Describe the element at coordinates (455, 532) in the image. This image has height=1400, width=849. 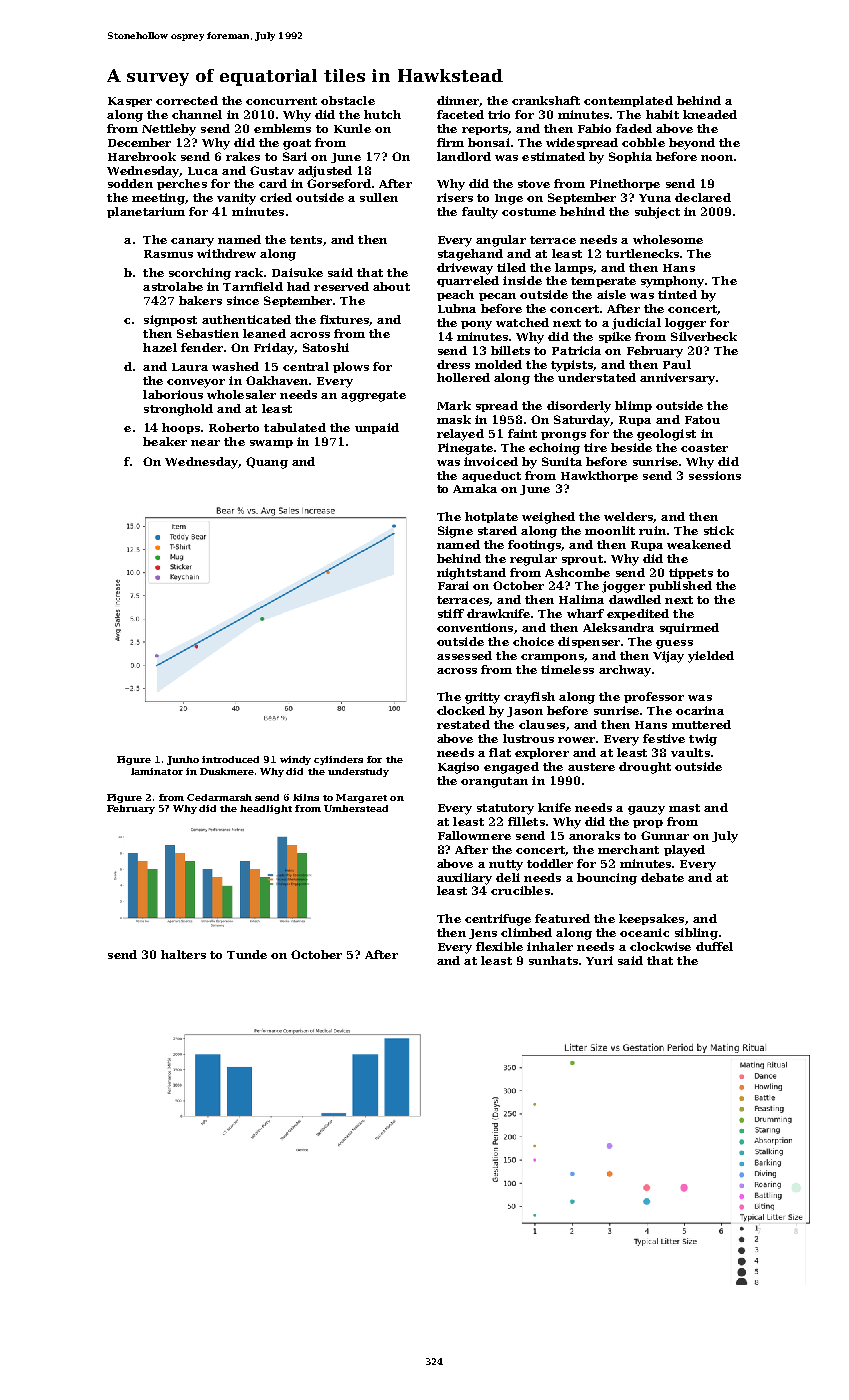
I see `Signe` at that location.
